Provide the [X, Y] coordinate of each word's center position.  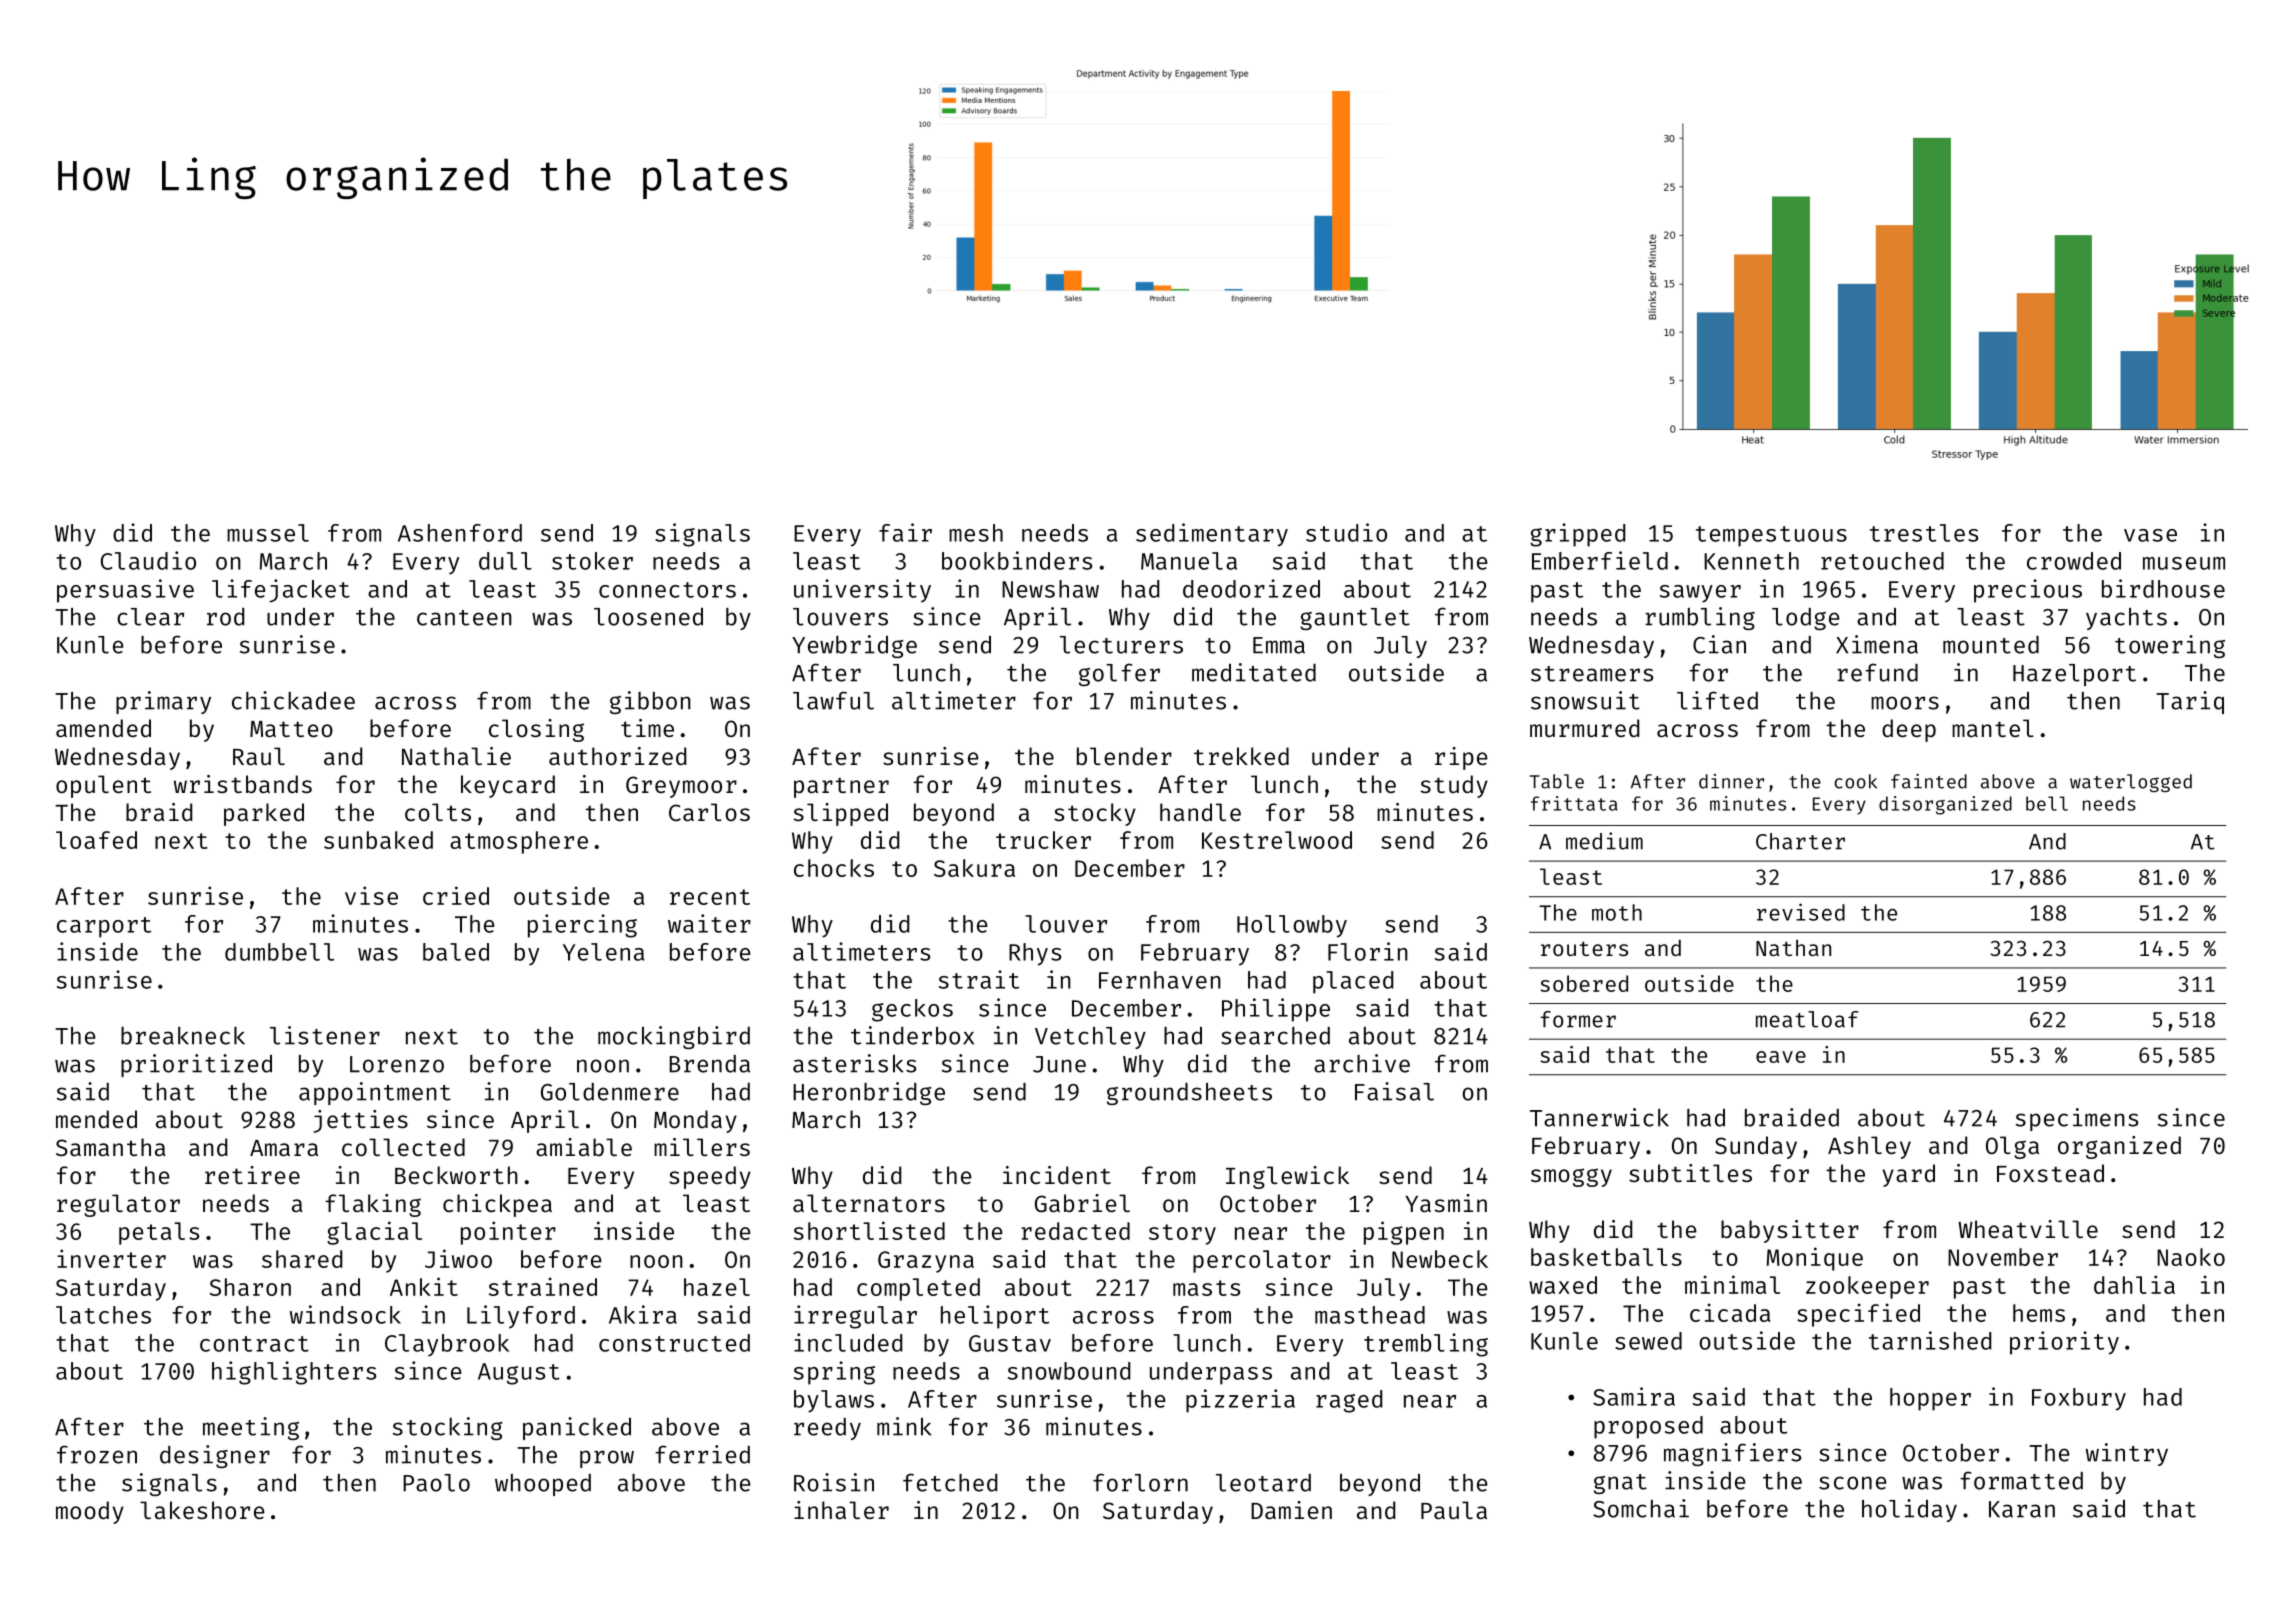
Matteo [291, 729]
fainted [1929, 781]
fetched [950, 1482]
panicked [577, 1428]
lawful [833, 700]
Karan [2022, 1509]
